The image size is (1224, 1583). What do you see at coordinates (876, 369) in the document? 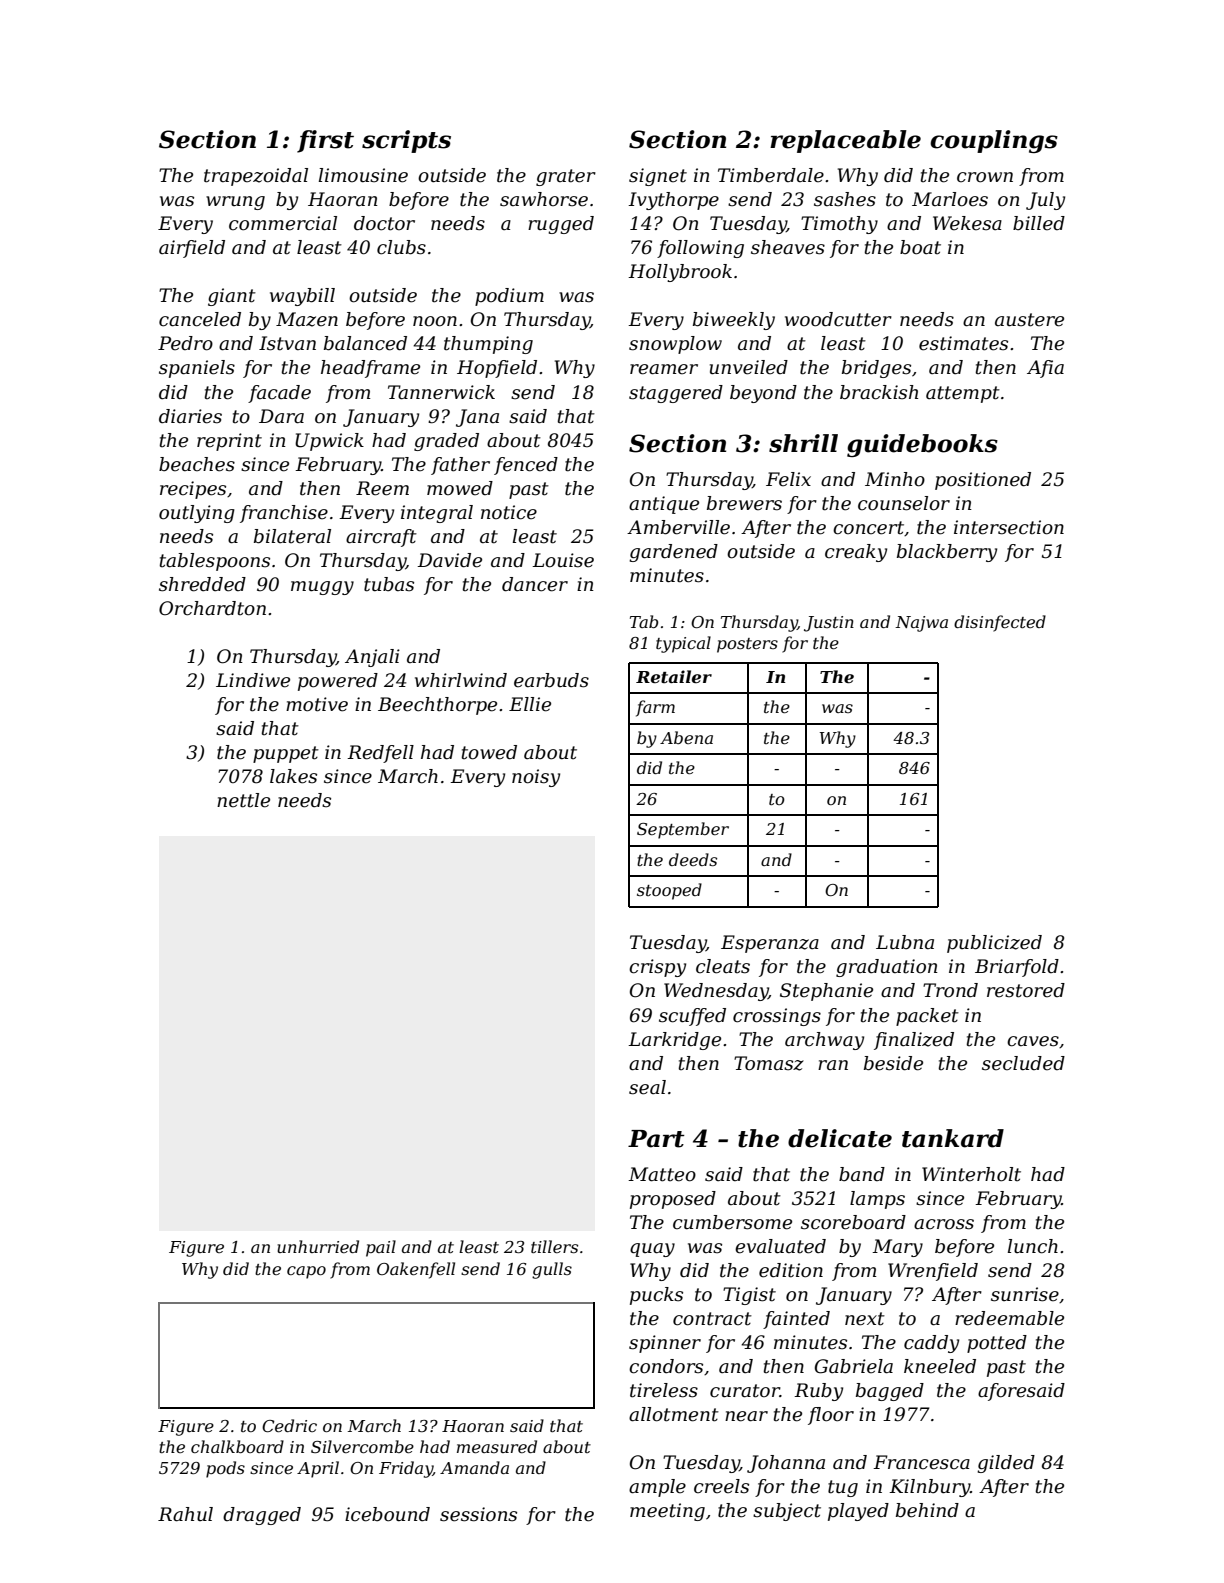
I see `bridges` at bounding box center [876, 369].
